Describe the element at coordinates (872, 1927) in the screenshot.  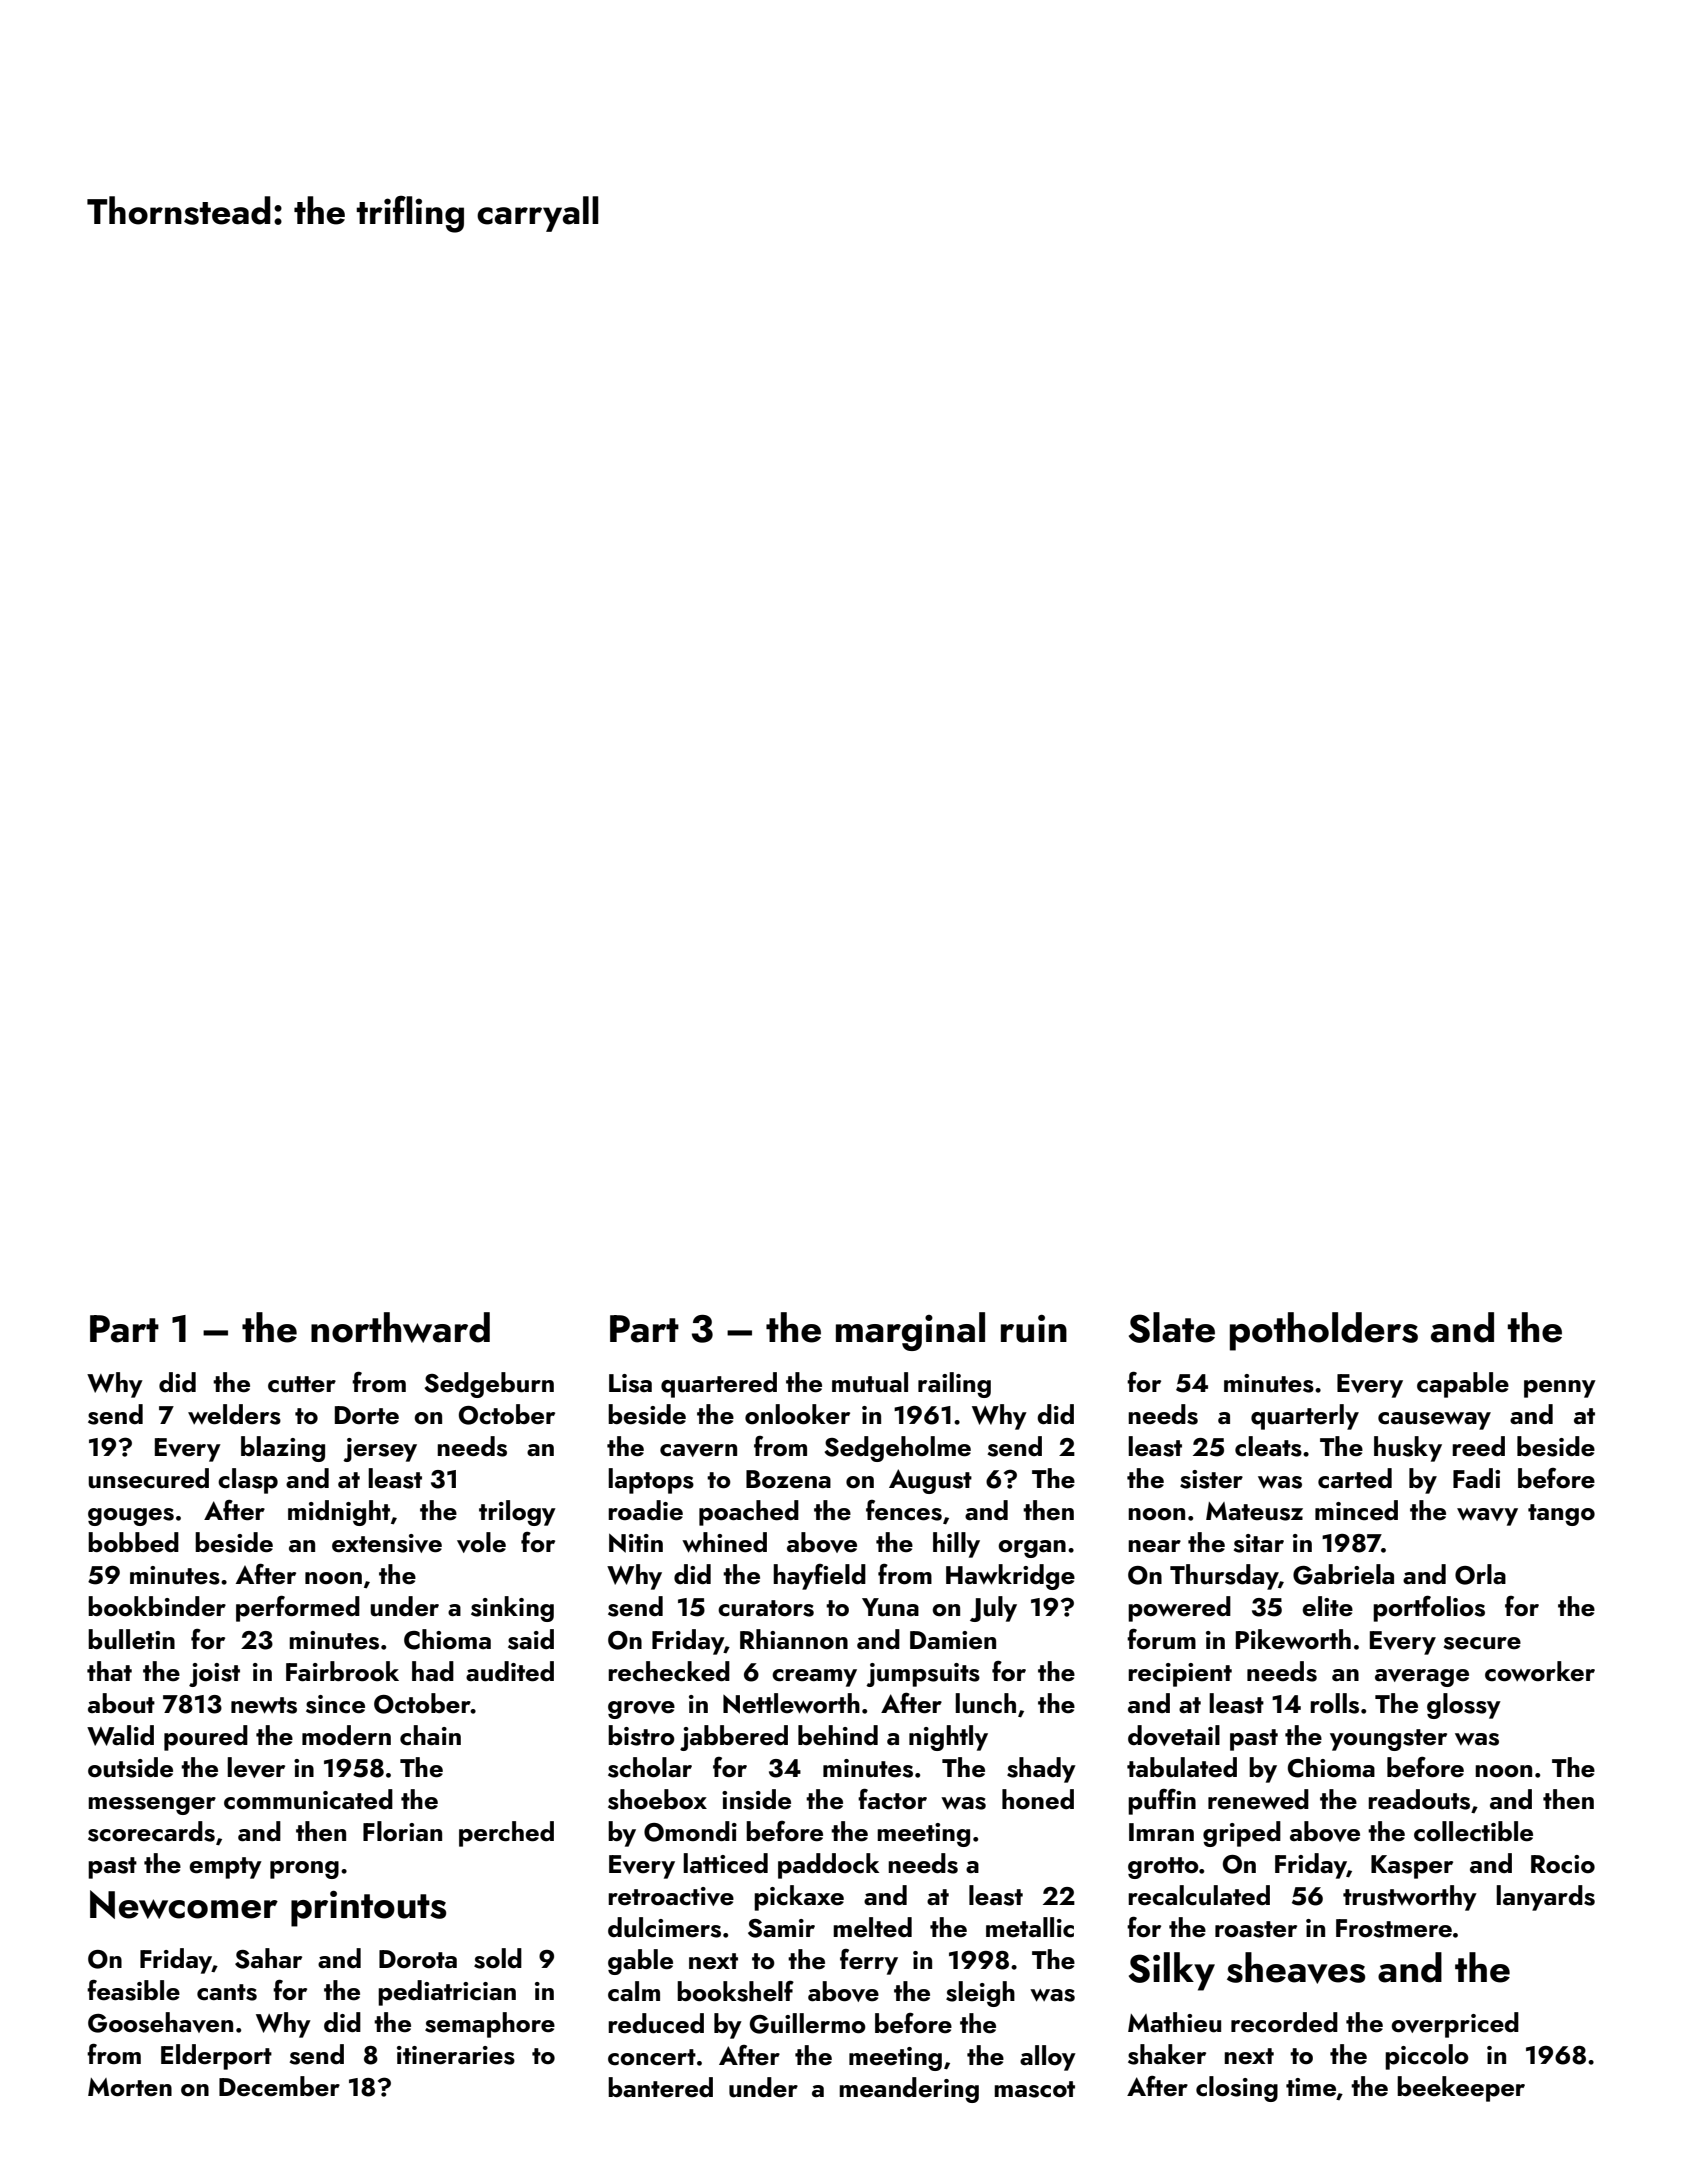
I see `melted` at that location.
